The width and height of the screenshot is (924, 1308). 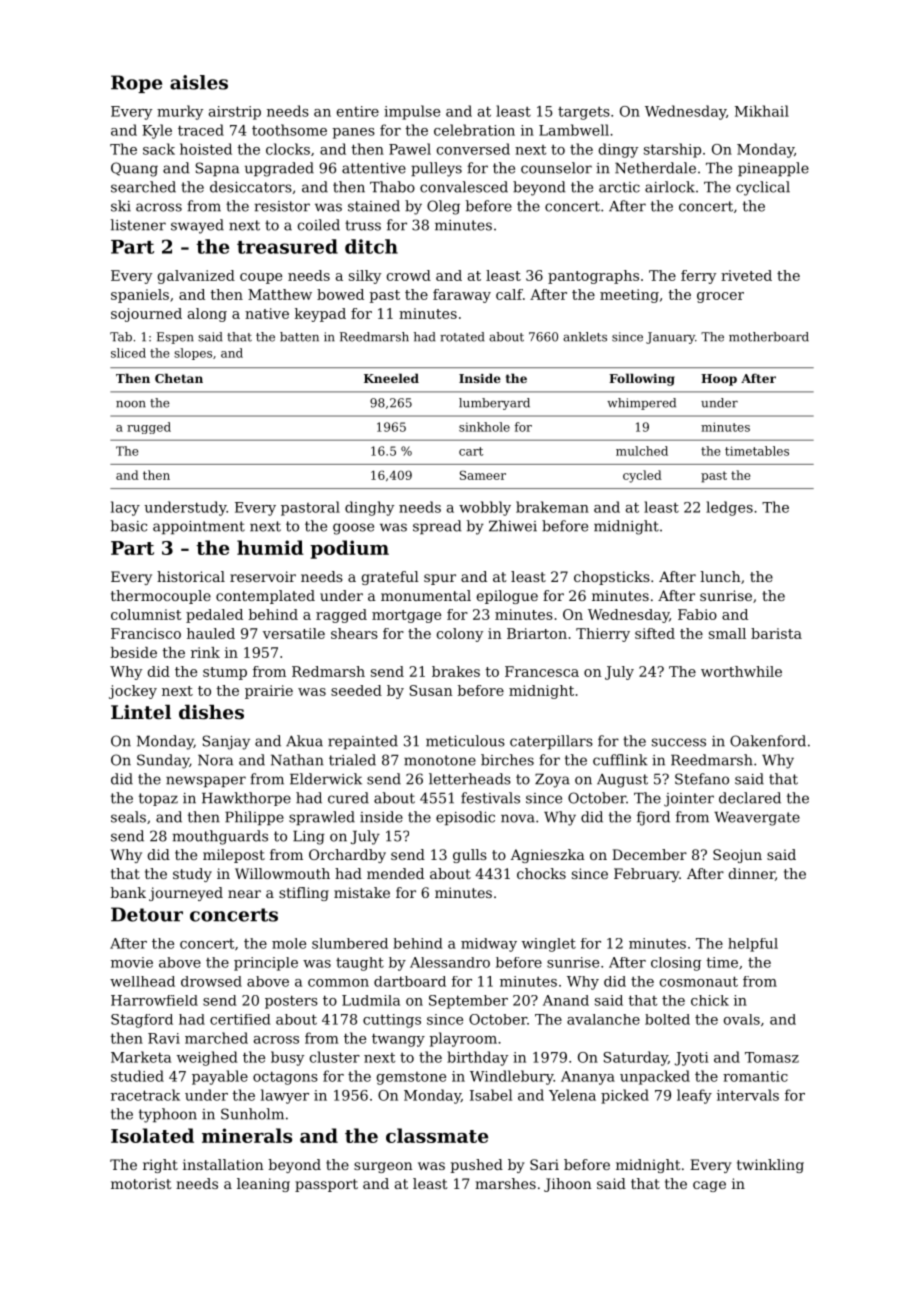 What do you see at coordinates (464, 187) in the screenshot?
I see `convalesced` at bounding box center [464, 187].
